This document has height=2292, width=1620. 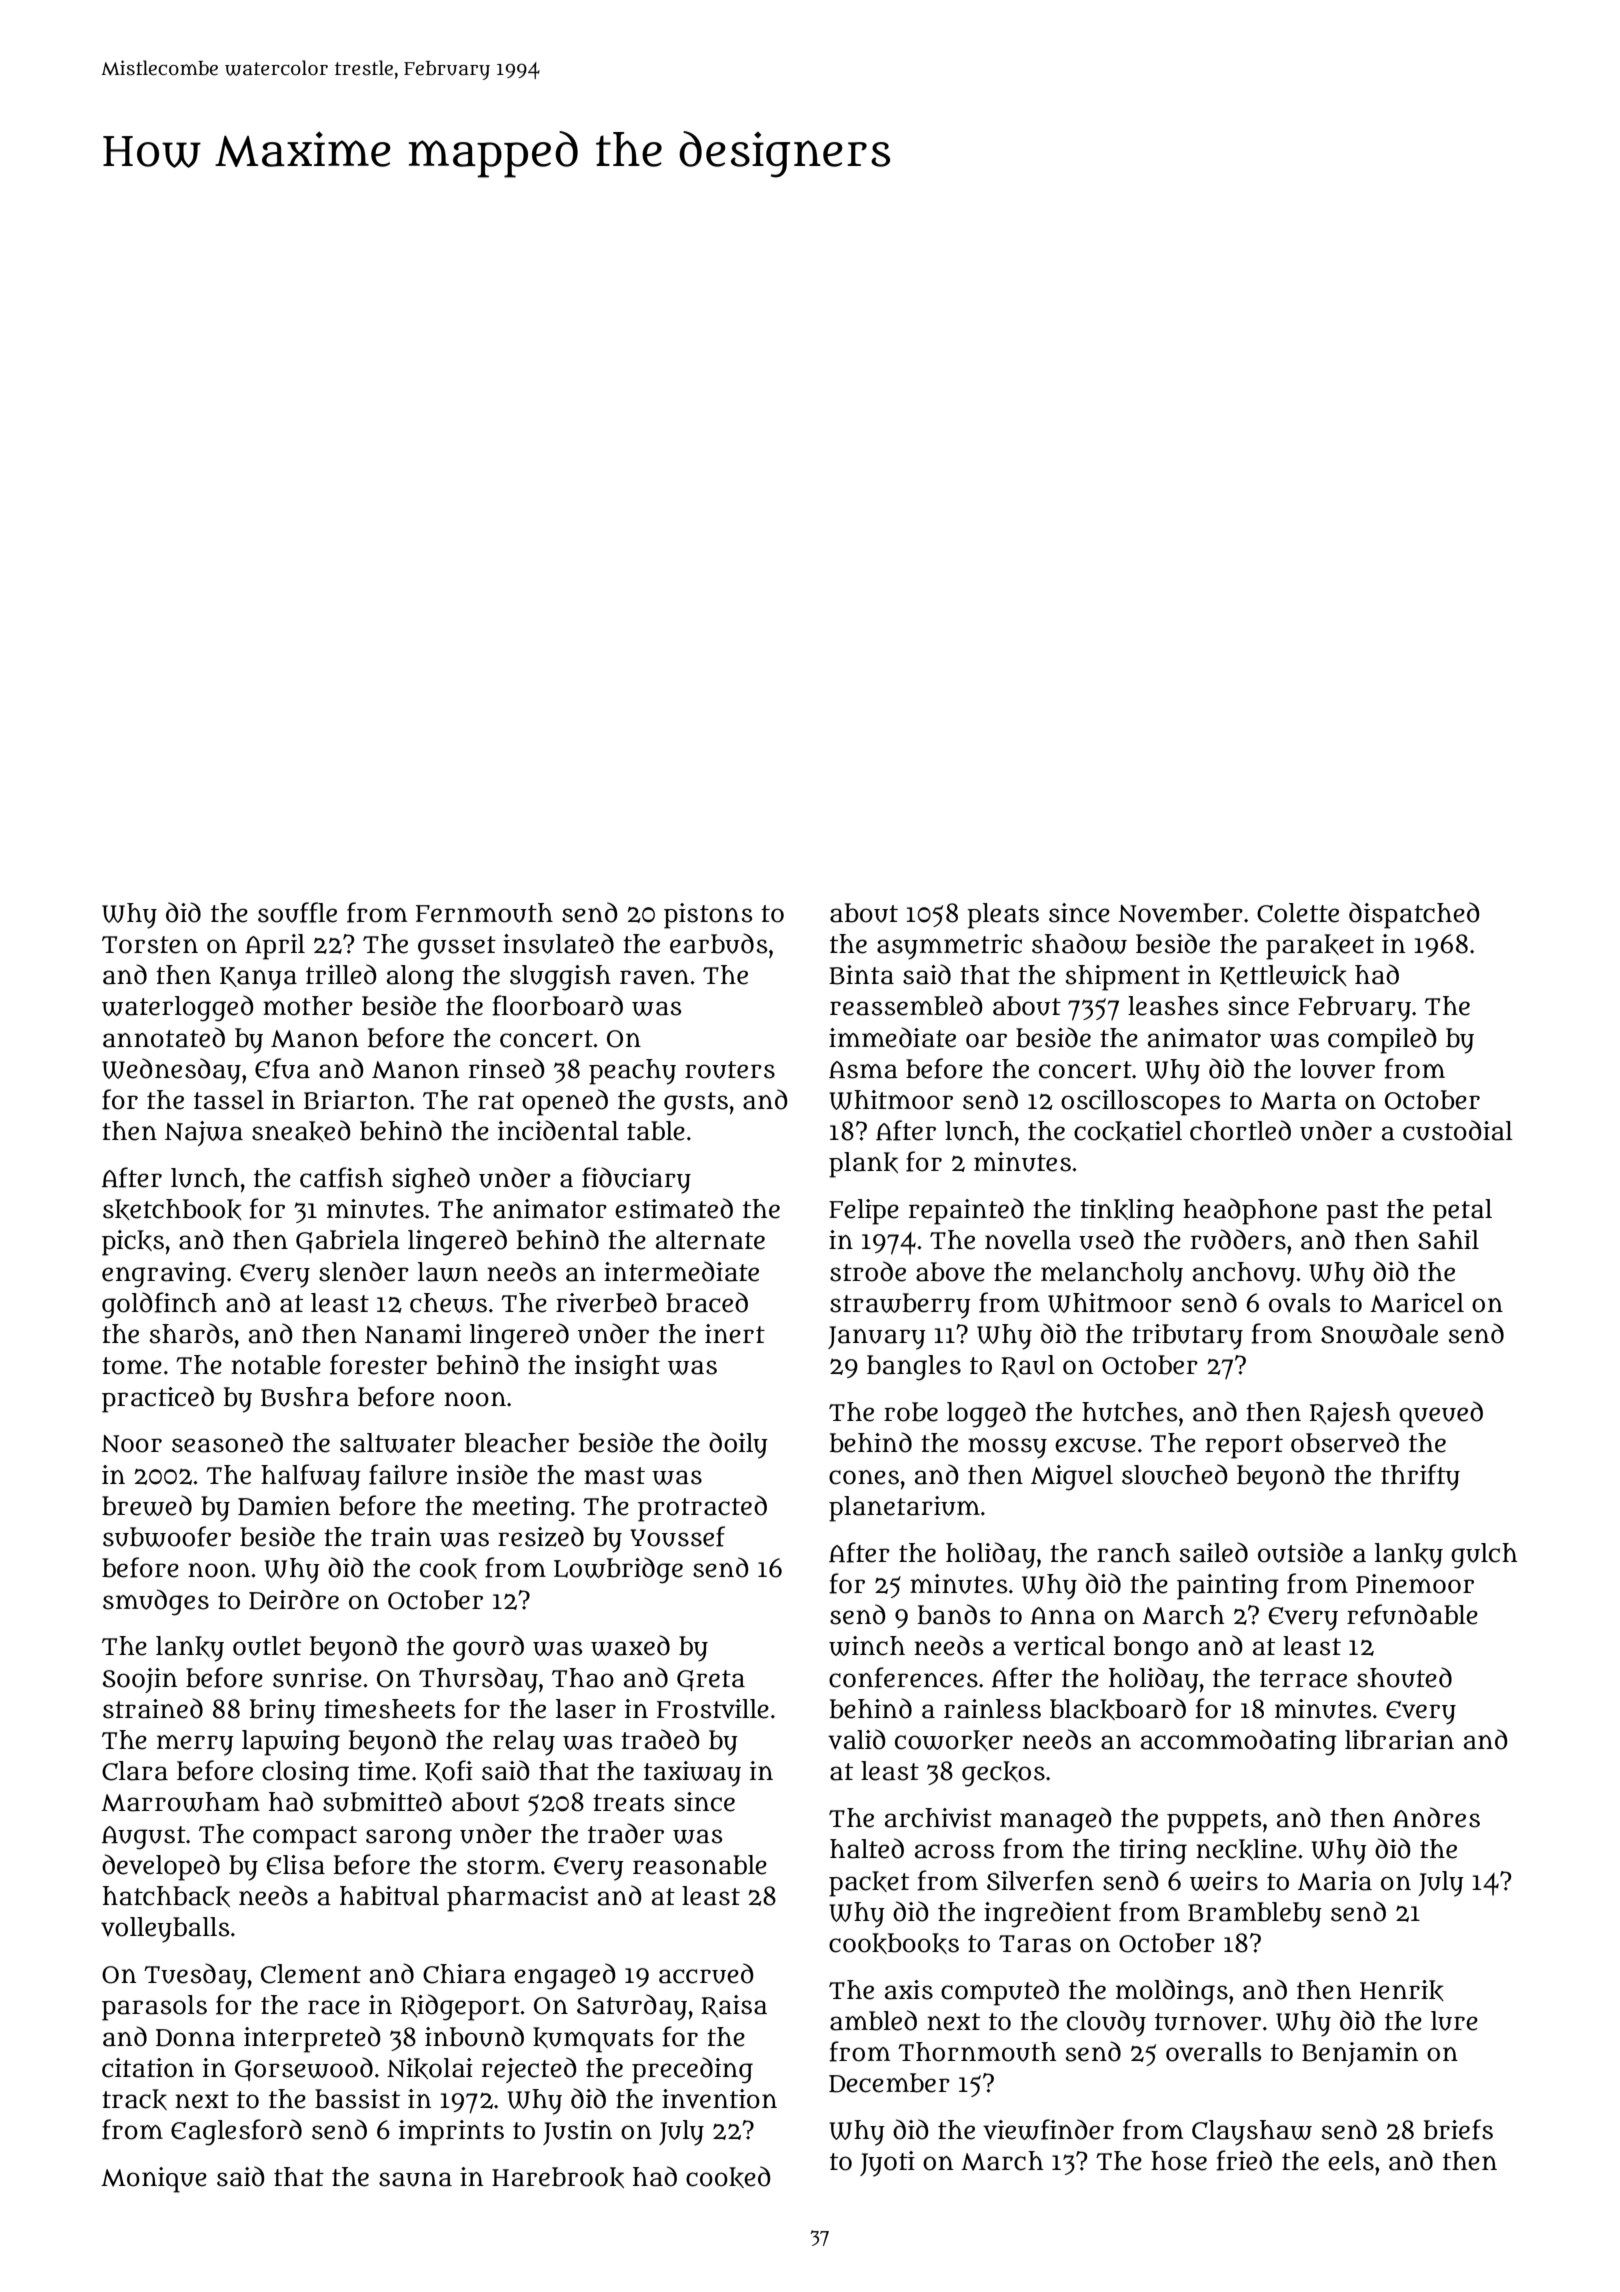 I want to click on fried, so click(x=1244, y=2160).
